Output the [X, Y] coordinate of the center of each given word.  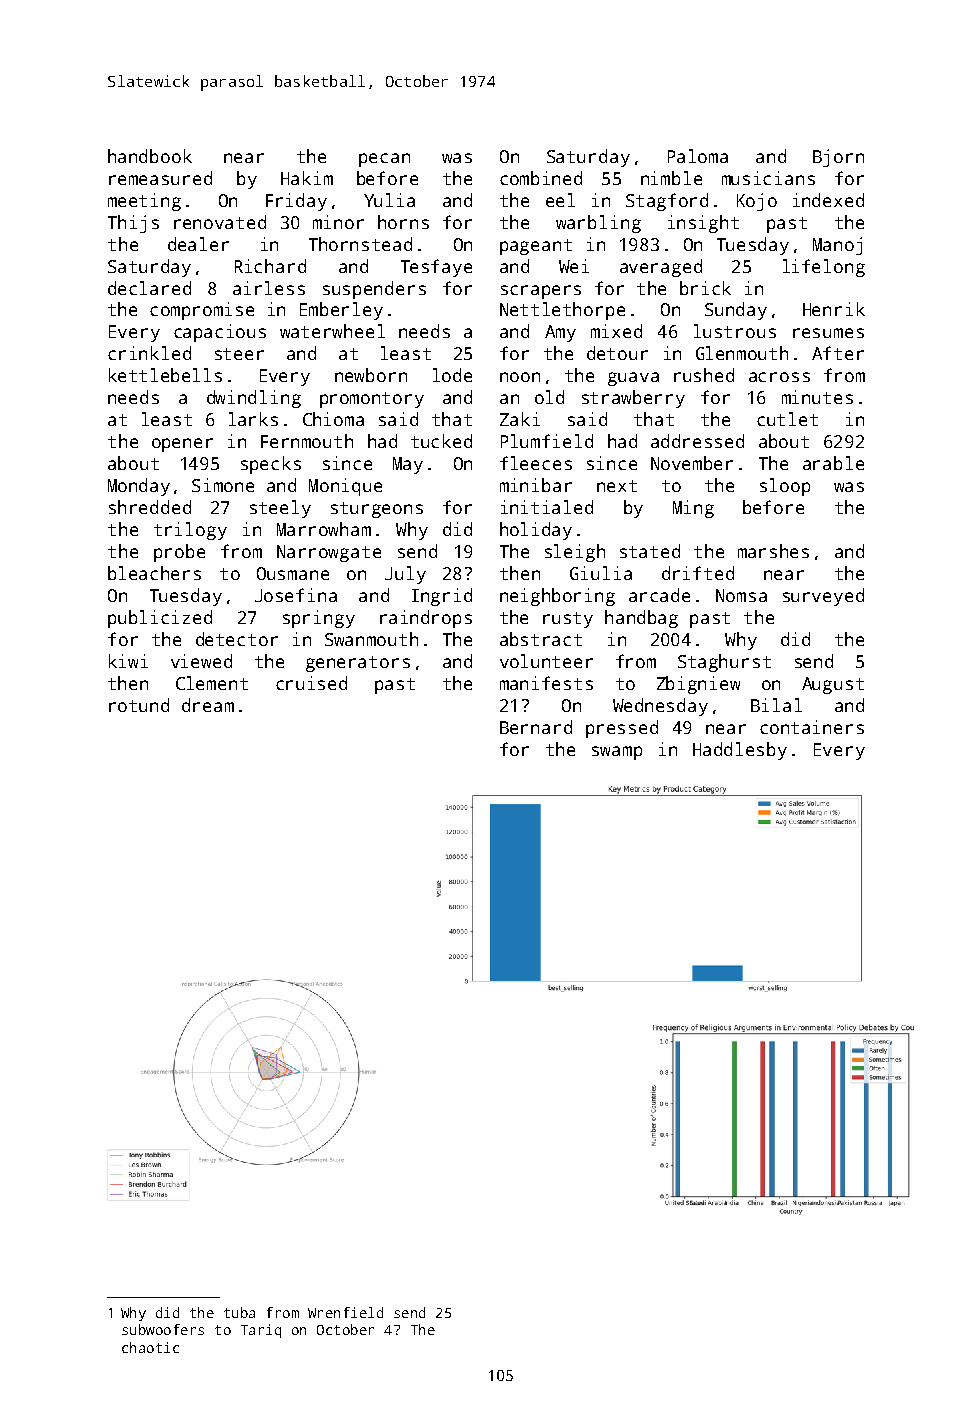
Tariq [261, 1331]
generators [358, 664]
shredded [150, 507]
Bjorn [838, 158]
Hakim [307, 178]
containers [812, 727]
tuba [239, 1312]
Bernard [536, 727]
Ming [693, 509]
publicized [160, 619]
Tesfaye [436, 268]
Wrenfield [345, 1312]
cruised [311, 683]
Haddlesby [740, 751]
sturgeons [377, 510]
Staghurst [724, 663]
